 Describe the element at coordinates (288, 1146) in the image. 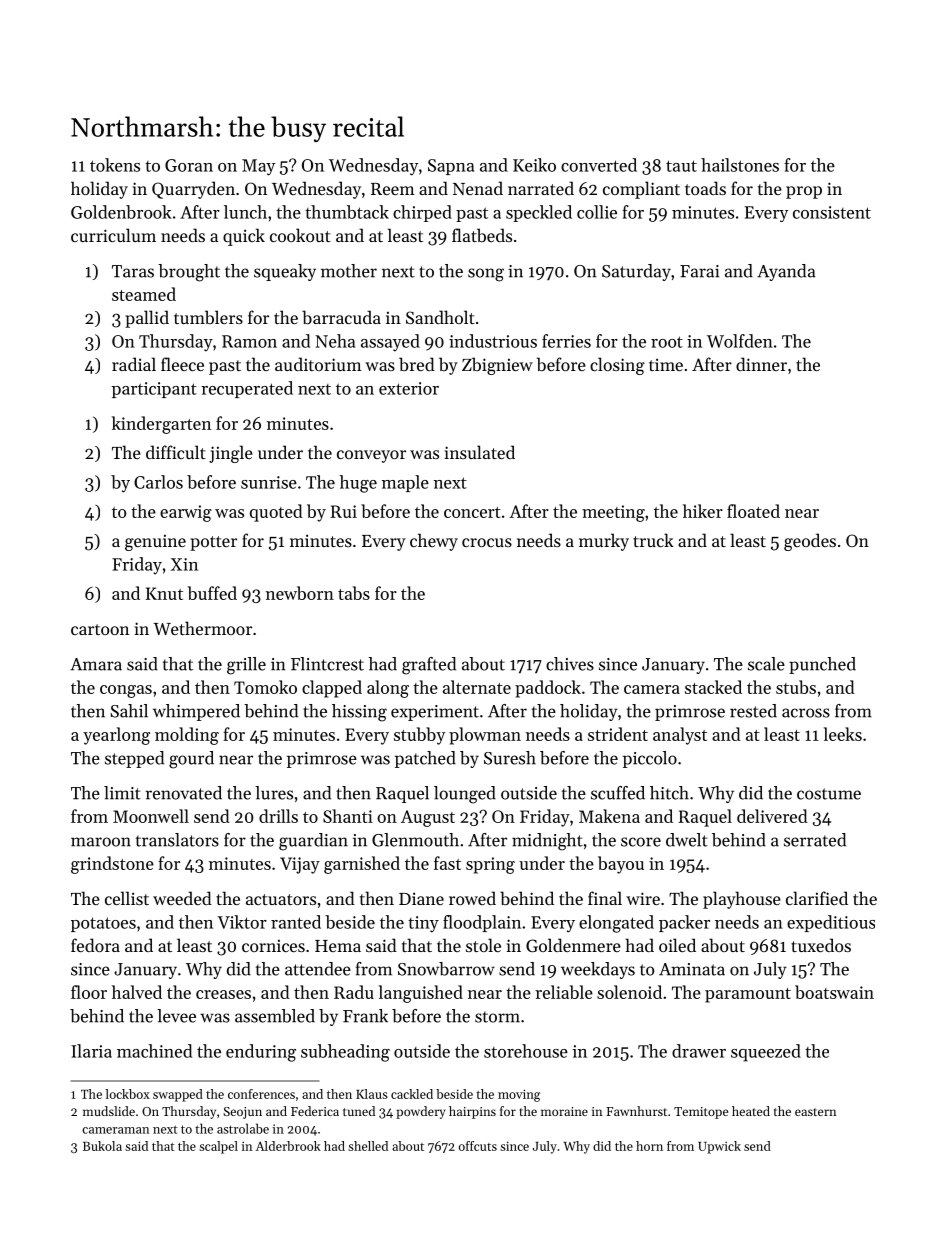

I see `Alderbrook` at that location.
